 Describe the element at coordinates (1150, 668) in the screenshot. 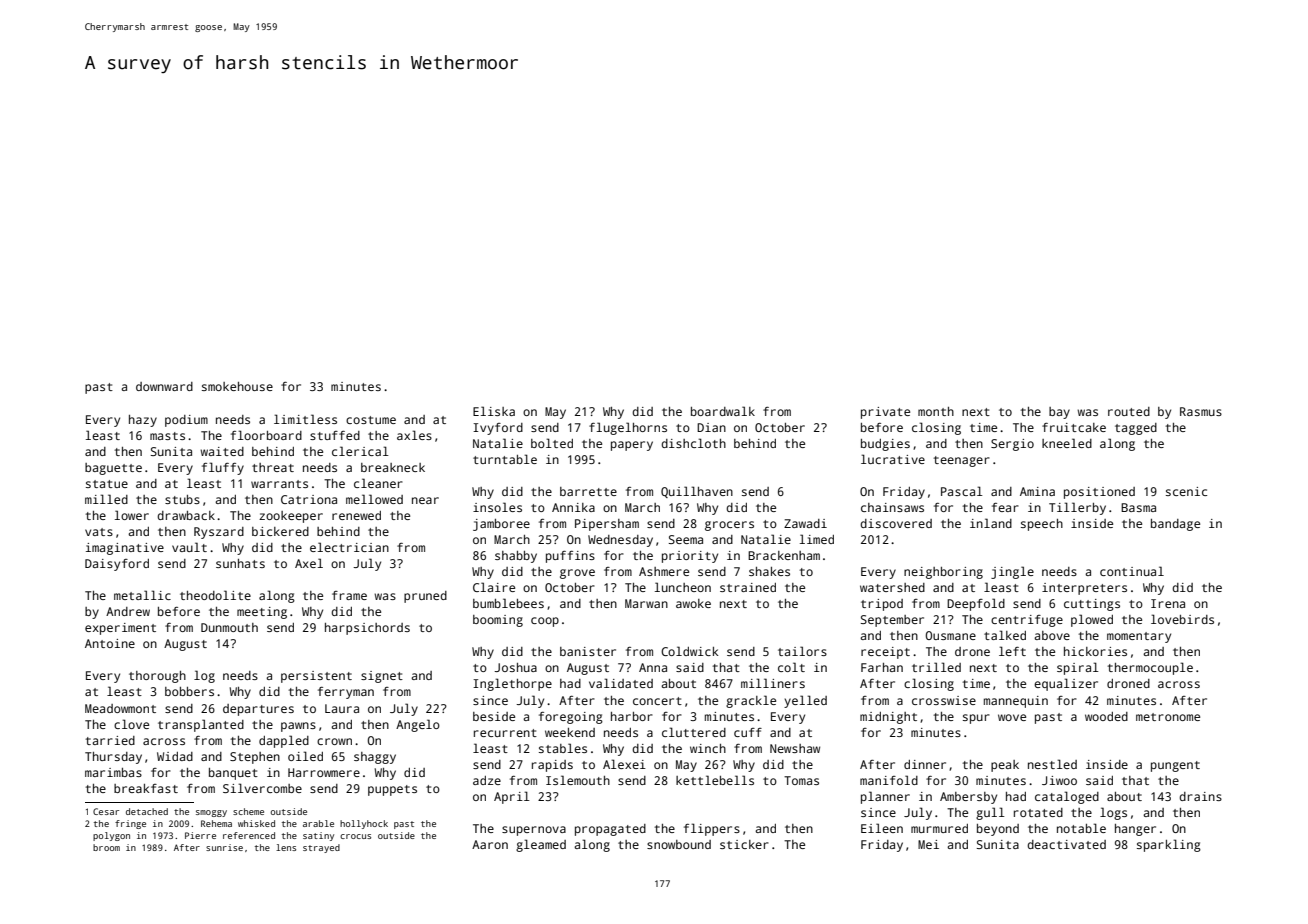

I see `thermocouple` at that location.
